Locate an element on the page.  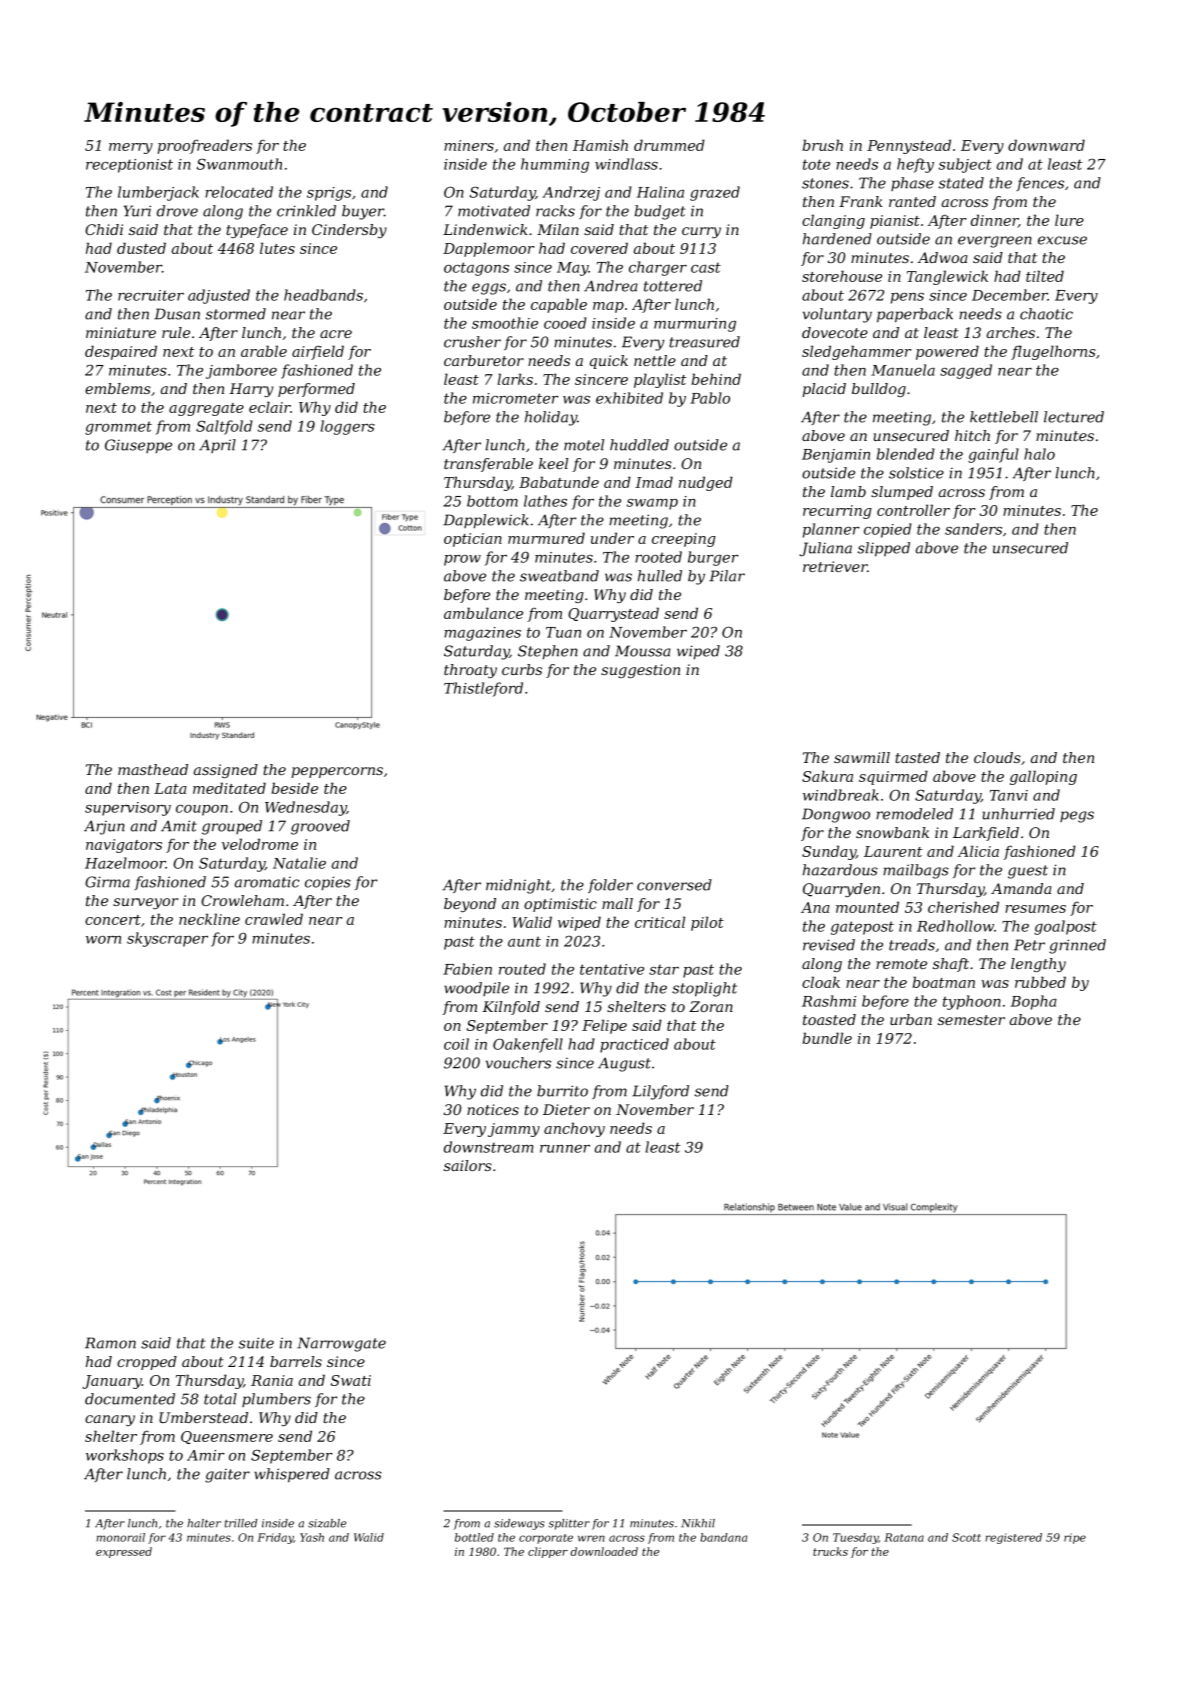
Quarrystead is located at coordinates (613, 614).
